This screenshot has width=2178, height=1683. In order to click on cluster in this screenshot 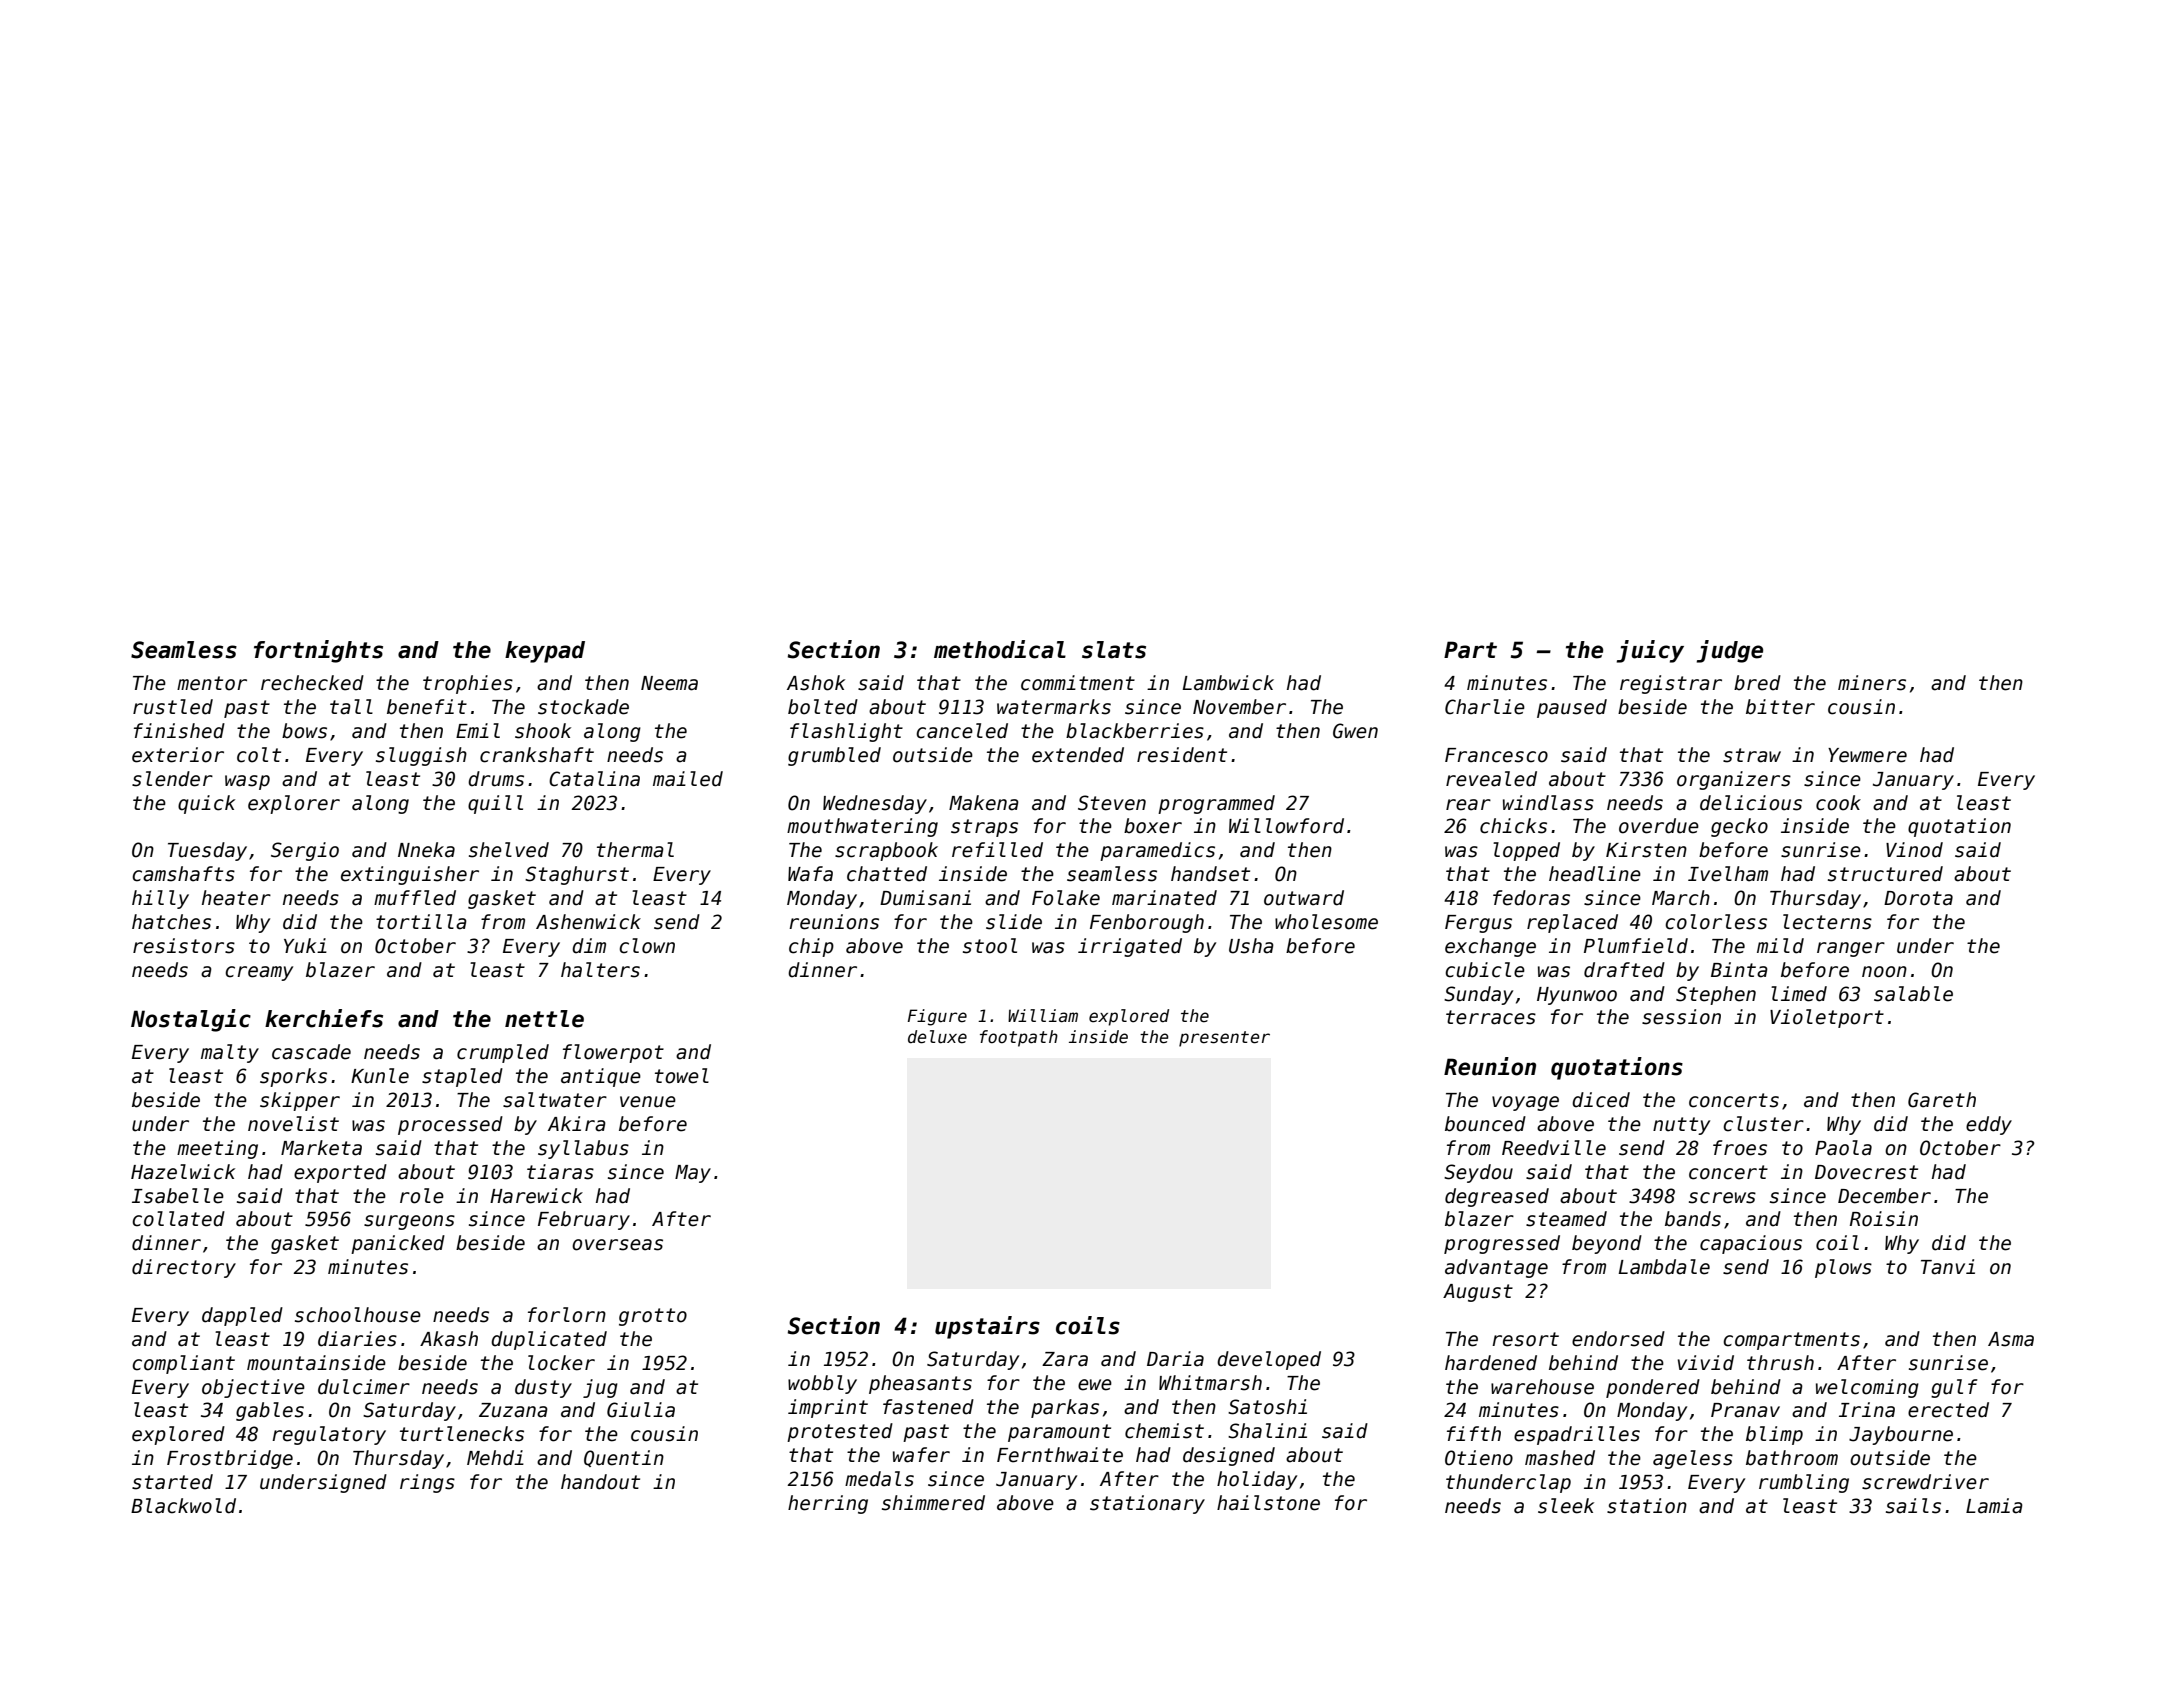, I will do `click(1763, 1124)`.
